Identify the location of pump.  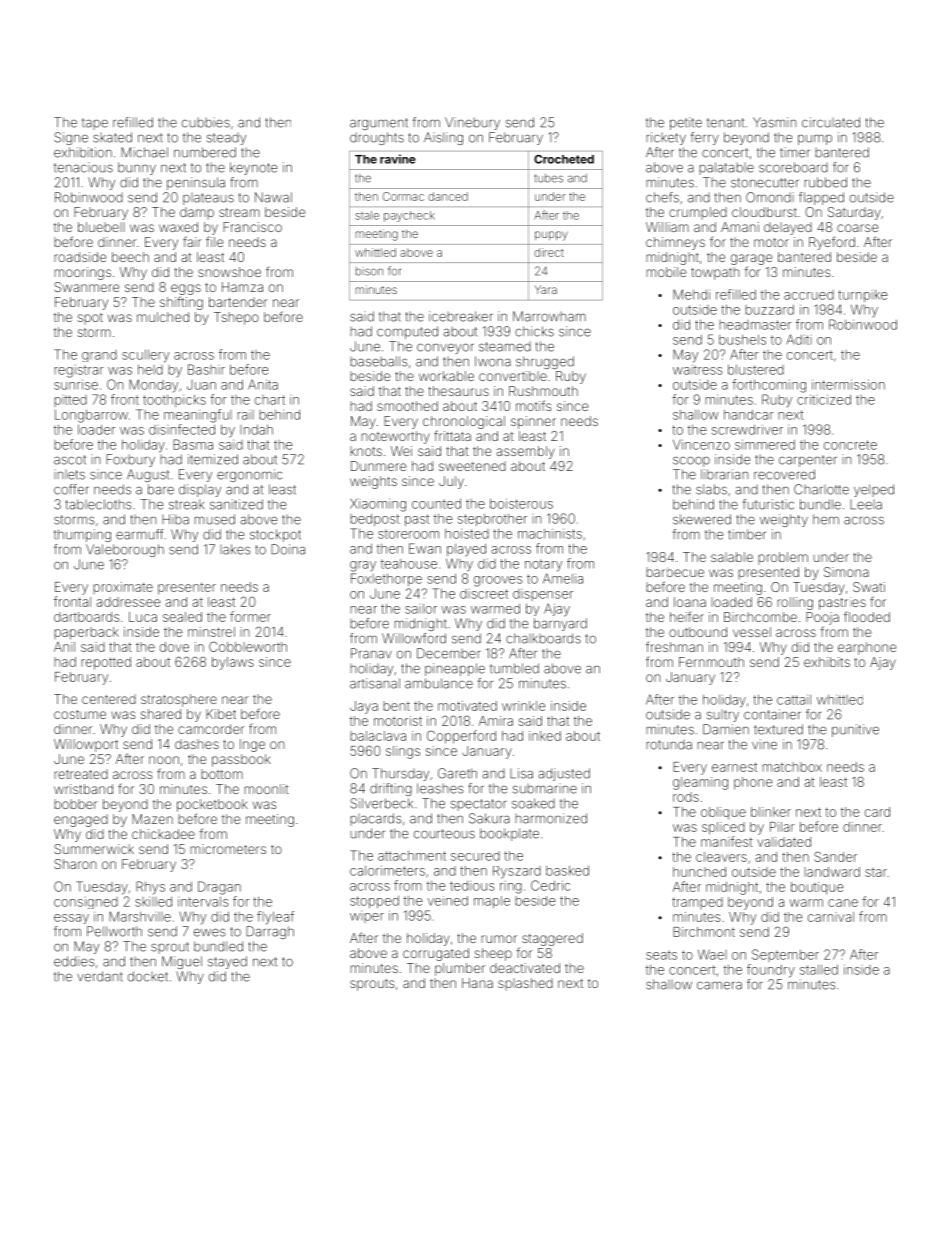
(815, 139).
